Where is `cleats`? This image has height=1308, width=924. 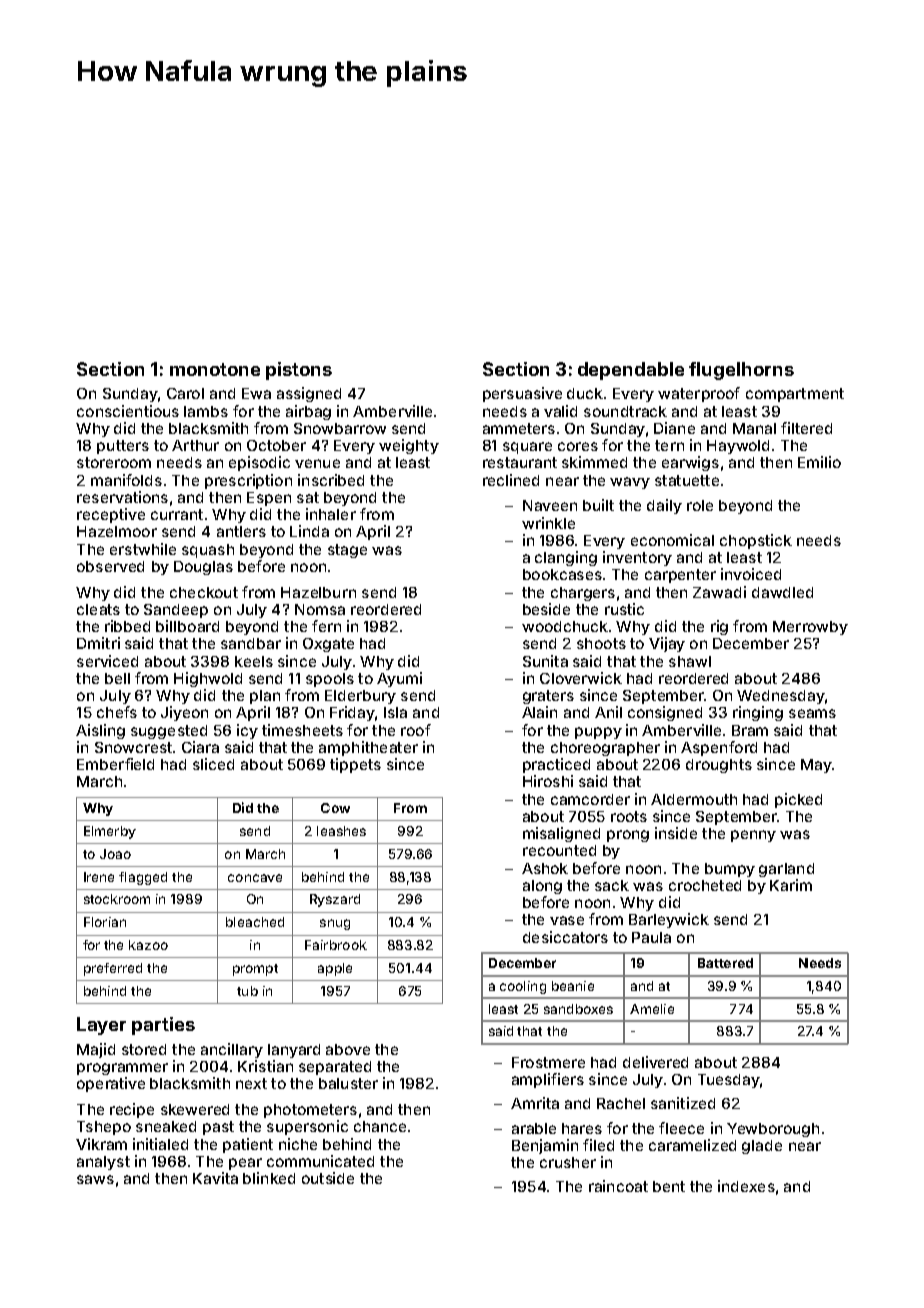
cleats is located at coordinates (98, 609).
